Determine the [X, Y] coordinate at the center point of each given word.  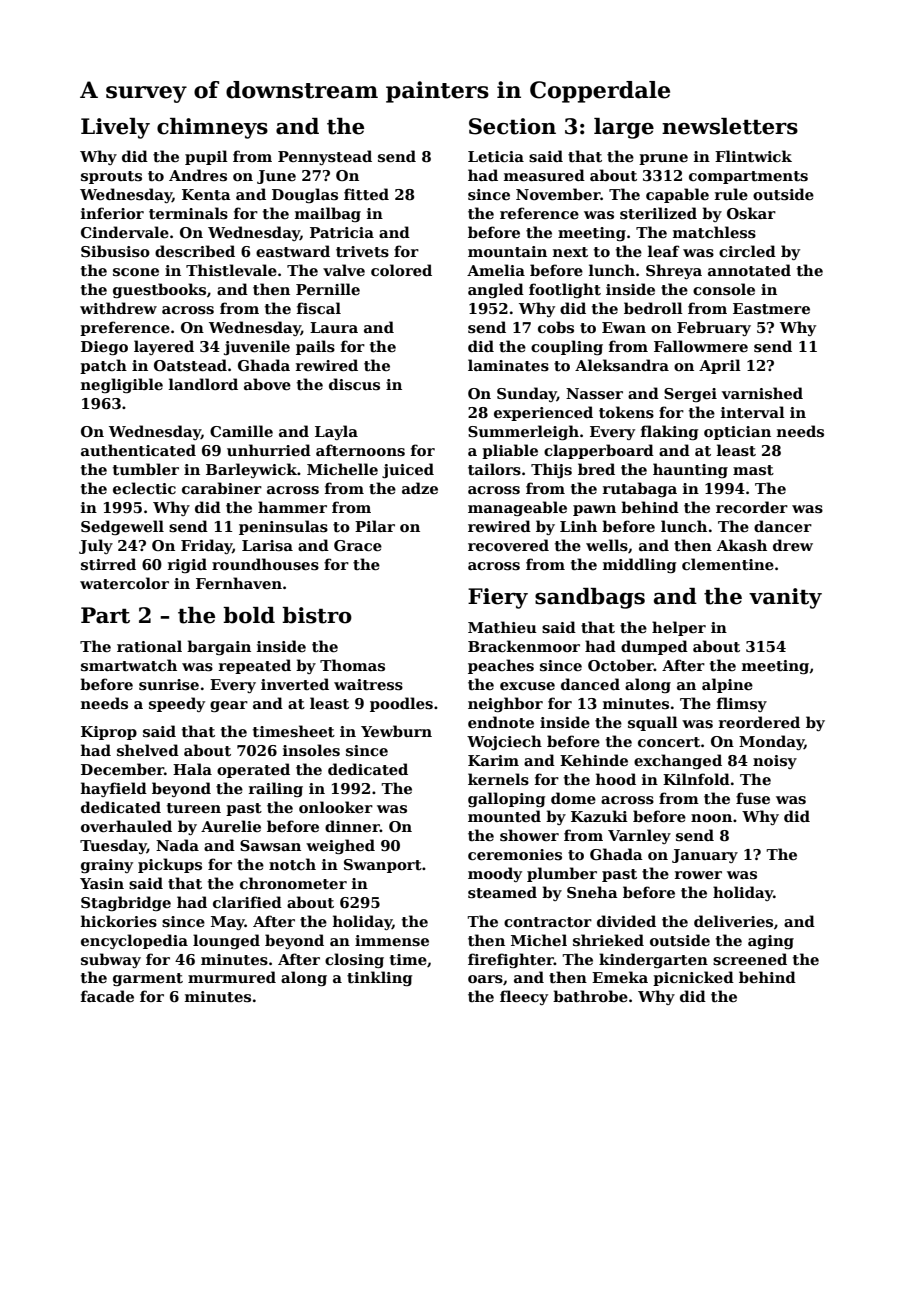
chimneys [212, 128]
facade [107, 996]
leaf [664, 251]
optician [737, 433]
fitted [366, 194]
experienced [543, 413]
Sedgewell [122, 527]
